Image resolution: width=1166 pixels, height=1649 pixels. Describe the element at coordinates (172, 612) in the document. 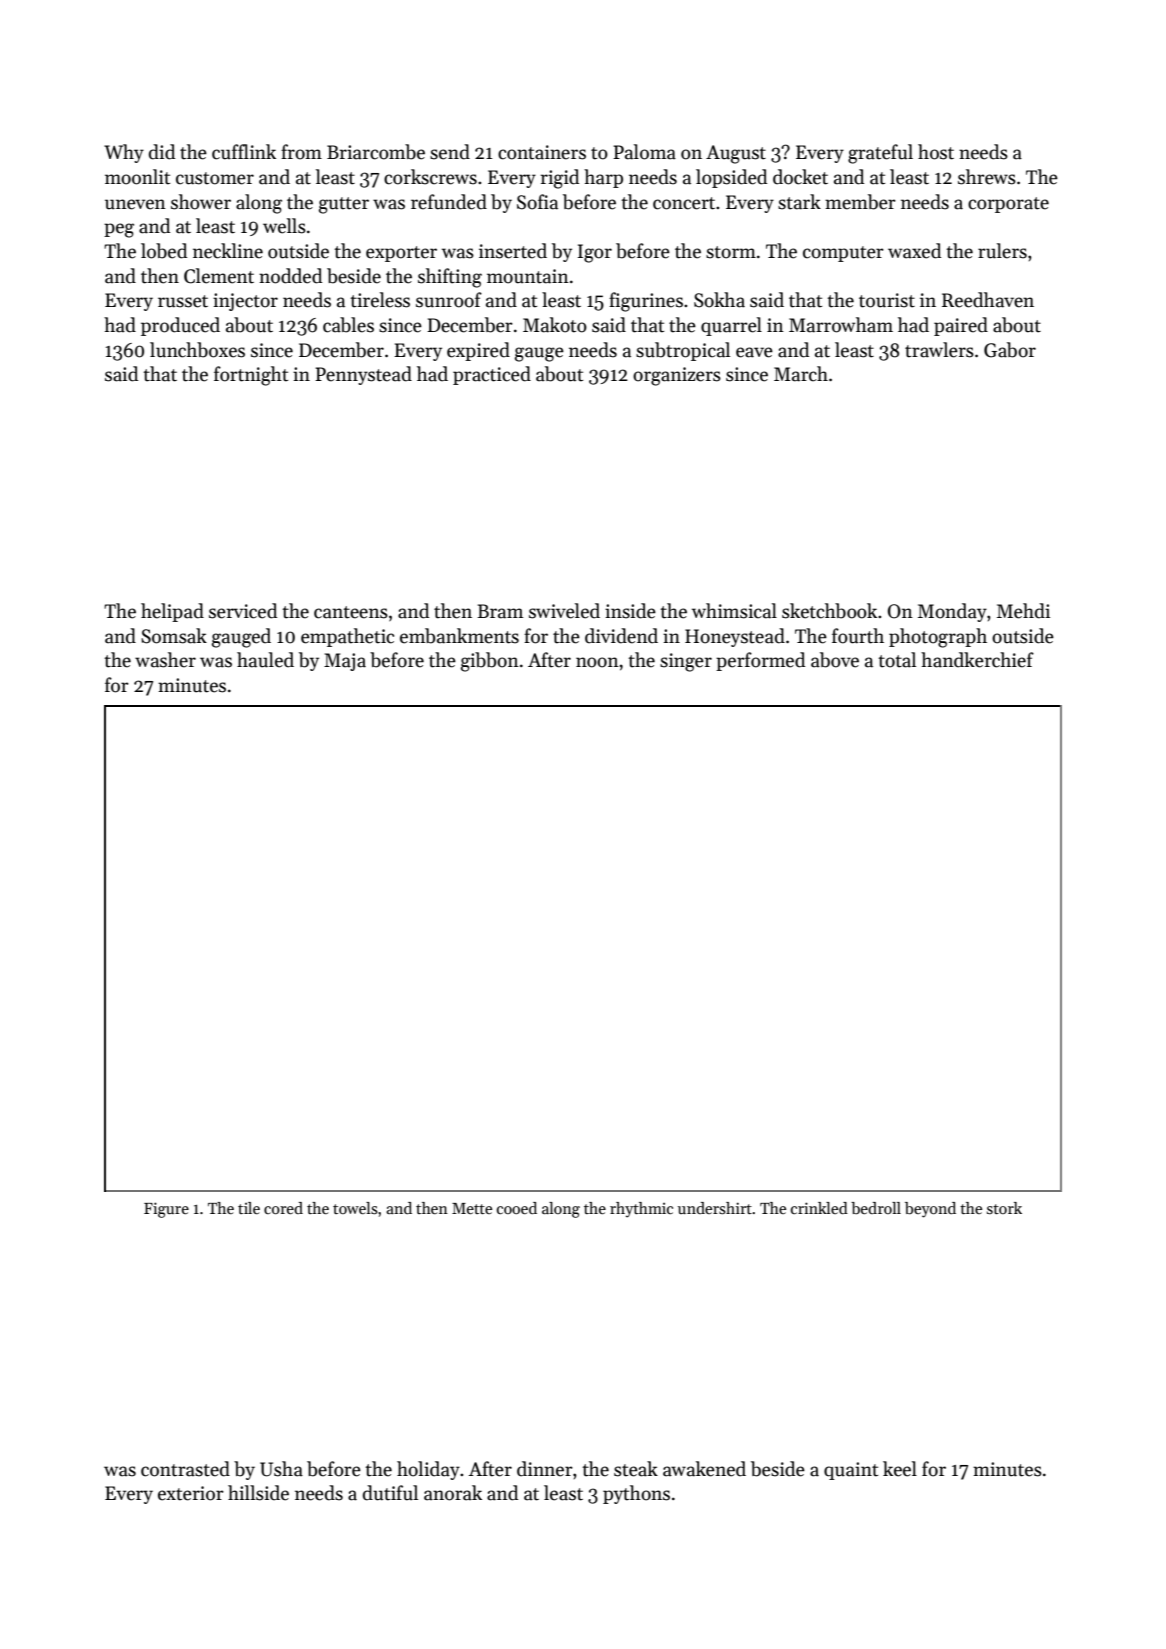

I see `helipad` at that location.
